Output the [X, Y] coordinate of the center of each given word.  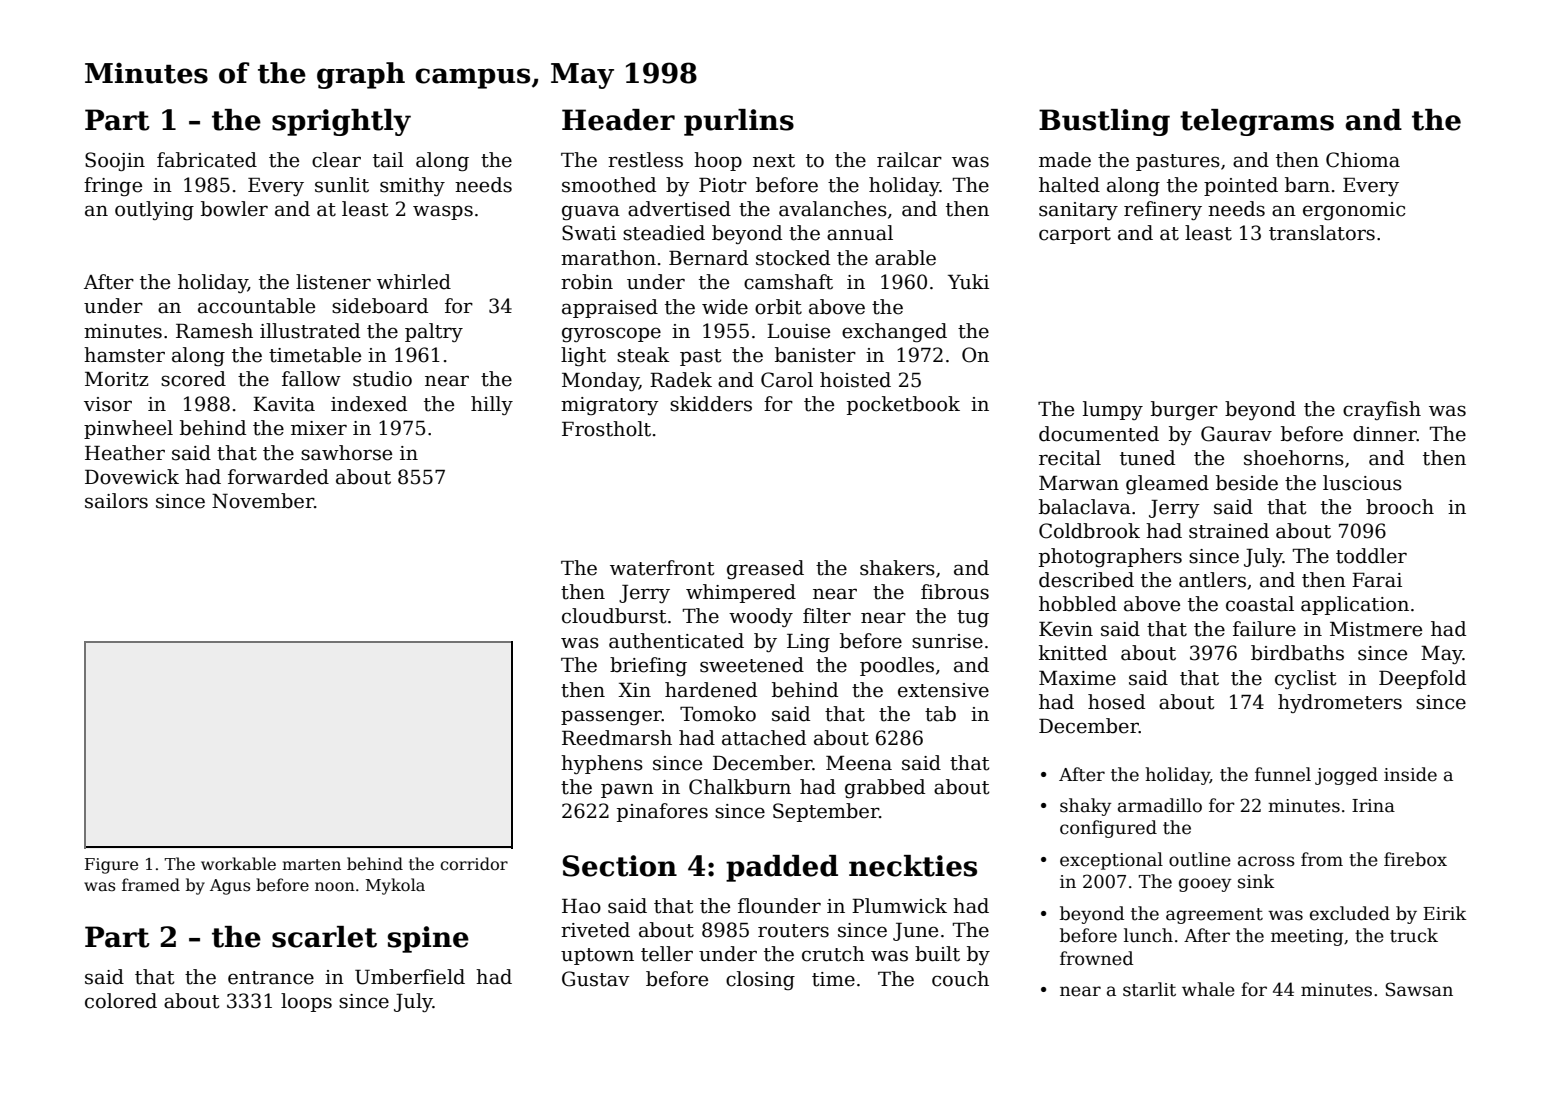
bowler [234, 209]
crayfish [1382, 410]
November [263, 501]
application [1355, 605]
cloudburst [614, 616]
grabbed [885, 788]
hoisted [855, 380]
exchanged [894, 332]
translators [1322, 233]
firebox [1415, 859]
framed [151, 884]
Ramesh [214, 331]
